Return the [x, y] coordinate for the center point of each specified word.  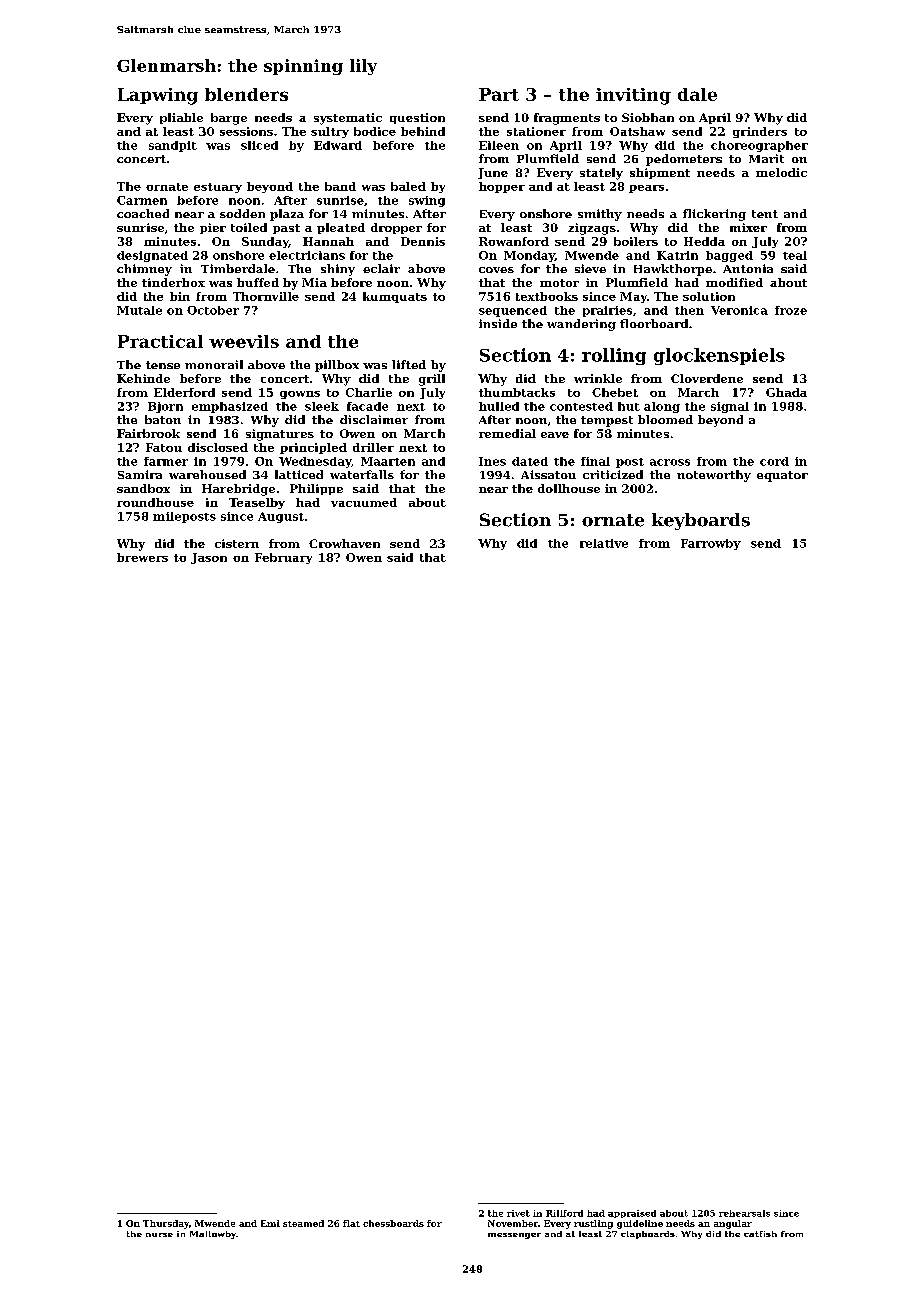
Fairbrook [148, 433]
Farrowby [711, 544]
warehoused [207, 474]
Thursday [166, 1224]
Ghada [786, 392]
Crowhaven [344, 543]
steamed [303, 1223]
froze [791, 310]
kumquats [395, 297]
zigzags [592, 229]
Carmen [142, 200]
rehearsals [744, 1213]
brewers [142, 557]
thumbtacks [517, 392]
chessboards [393, 1223]
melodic [781, 172]
